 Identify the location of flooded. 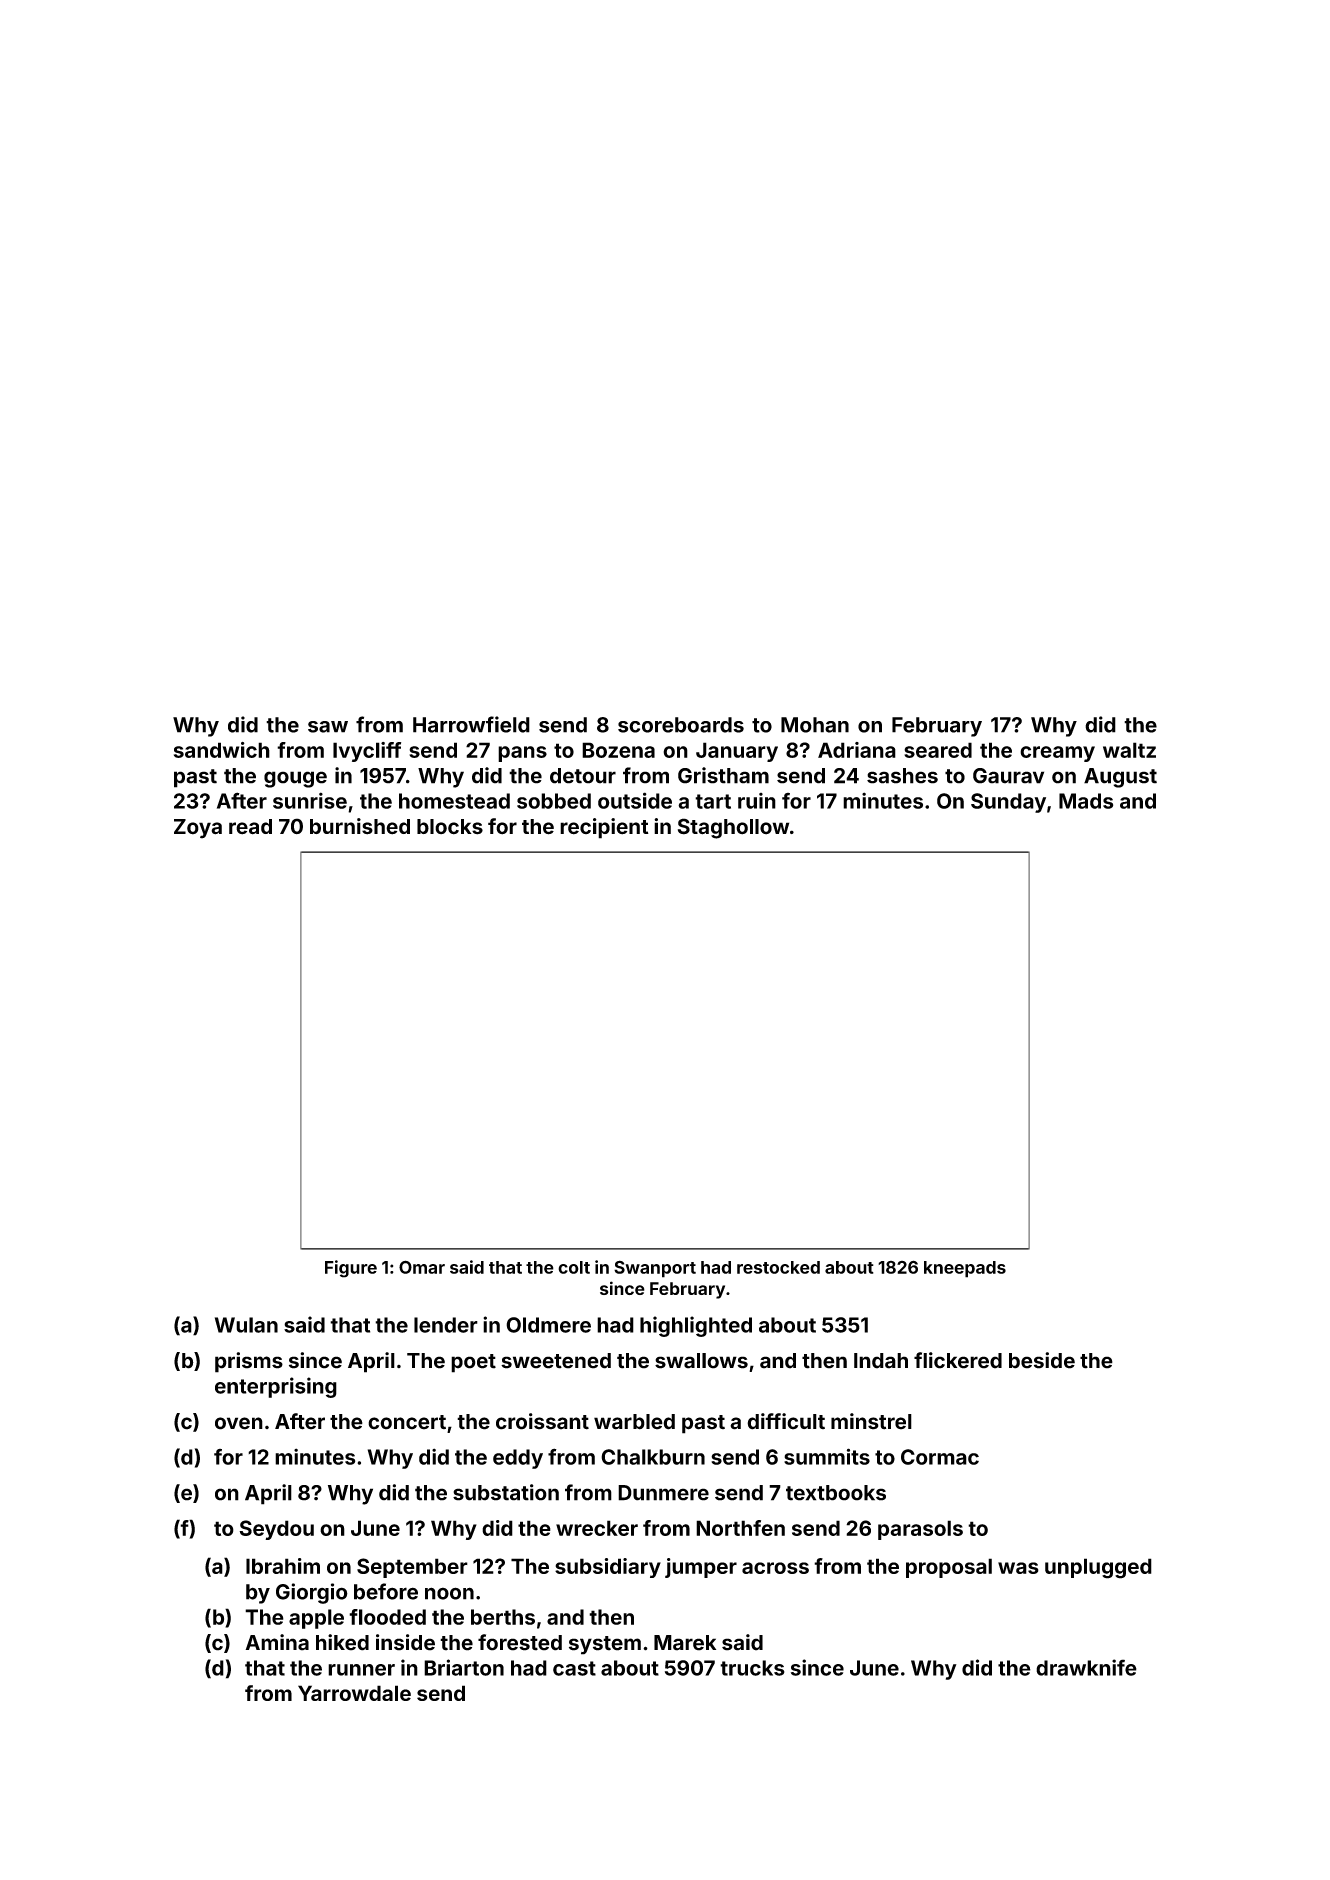
(387, 1617).
